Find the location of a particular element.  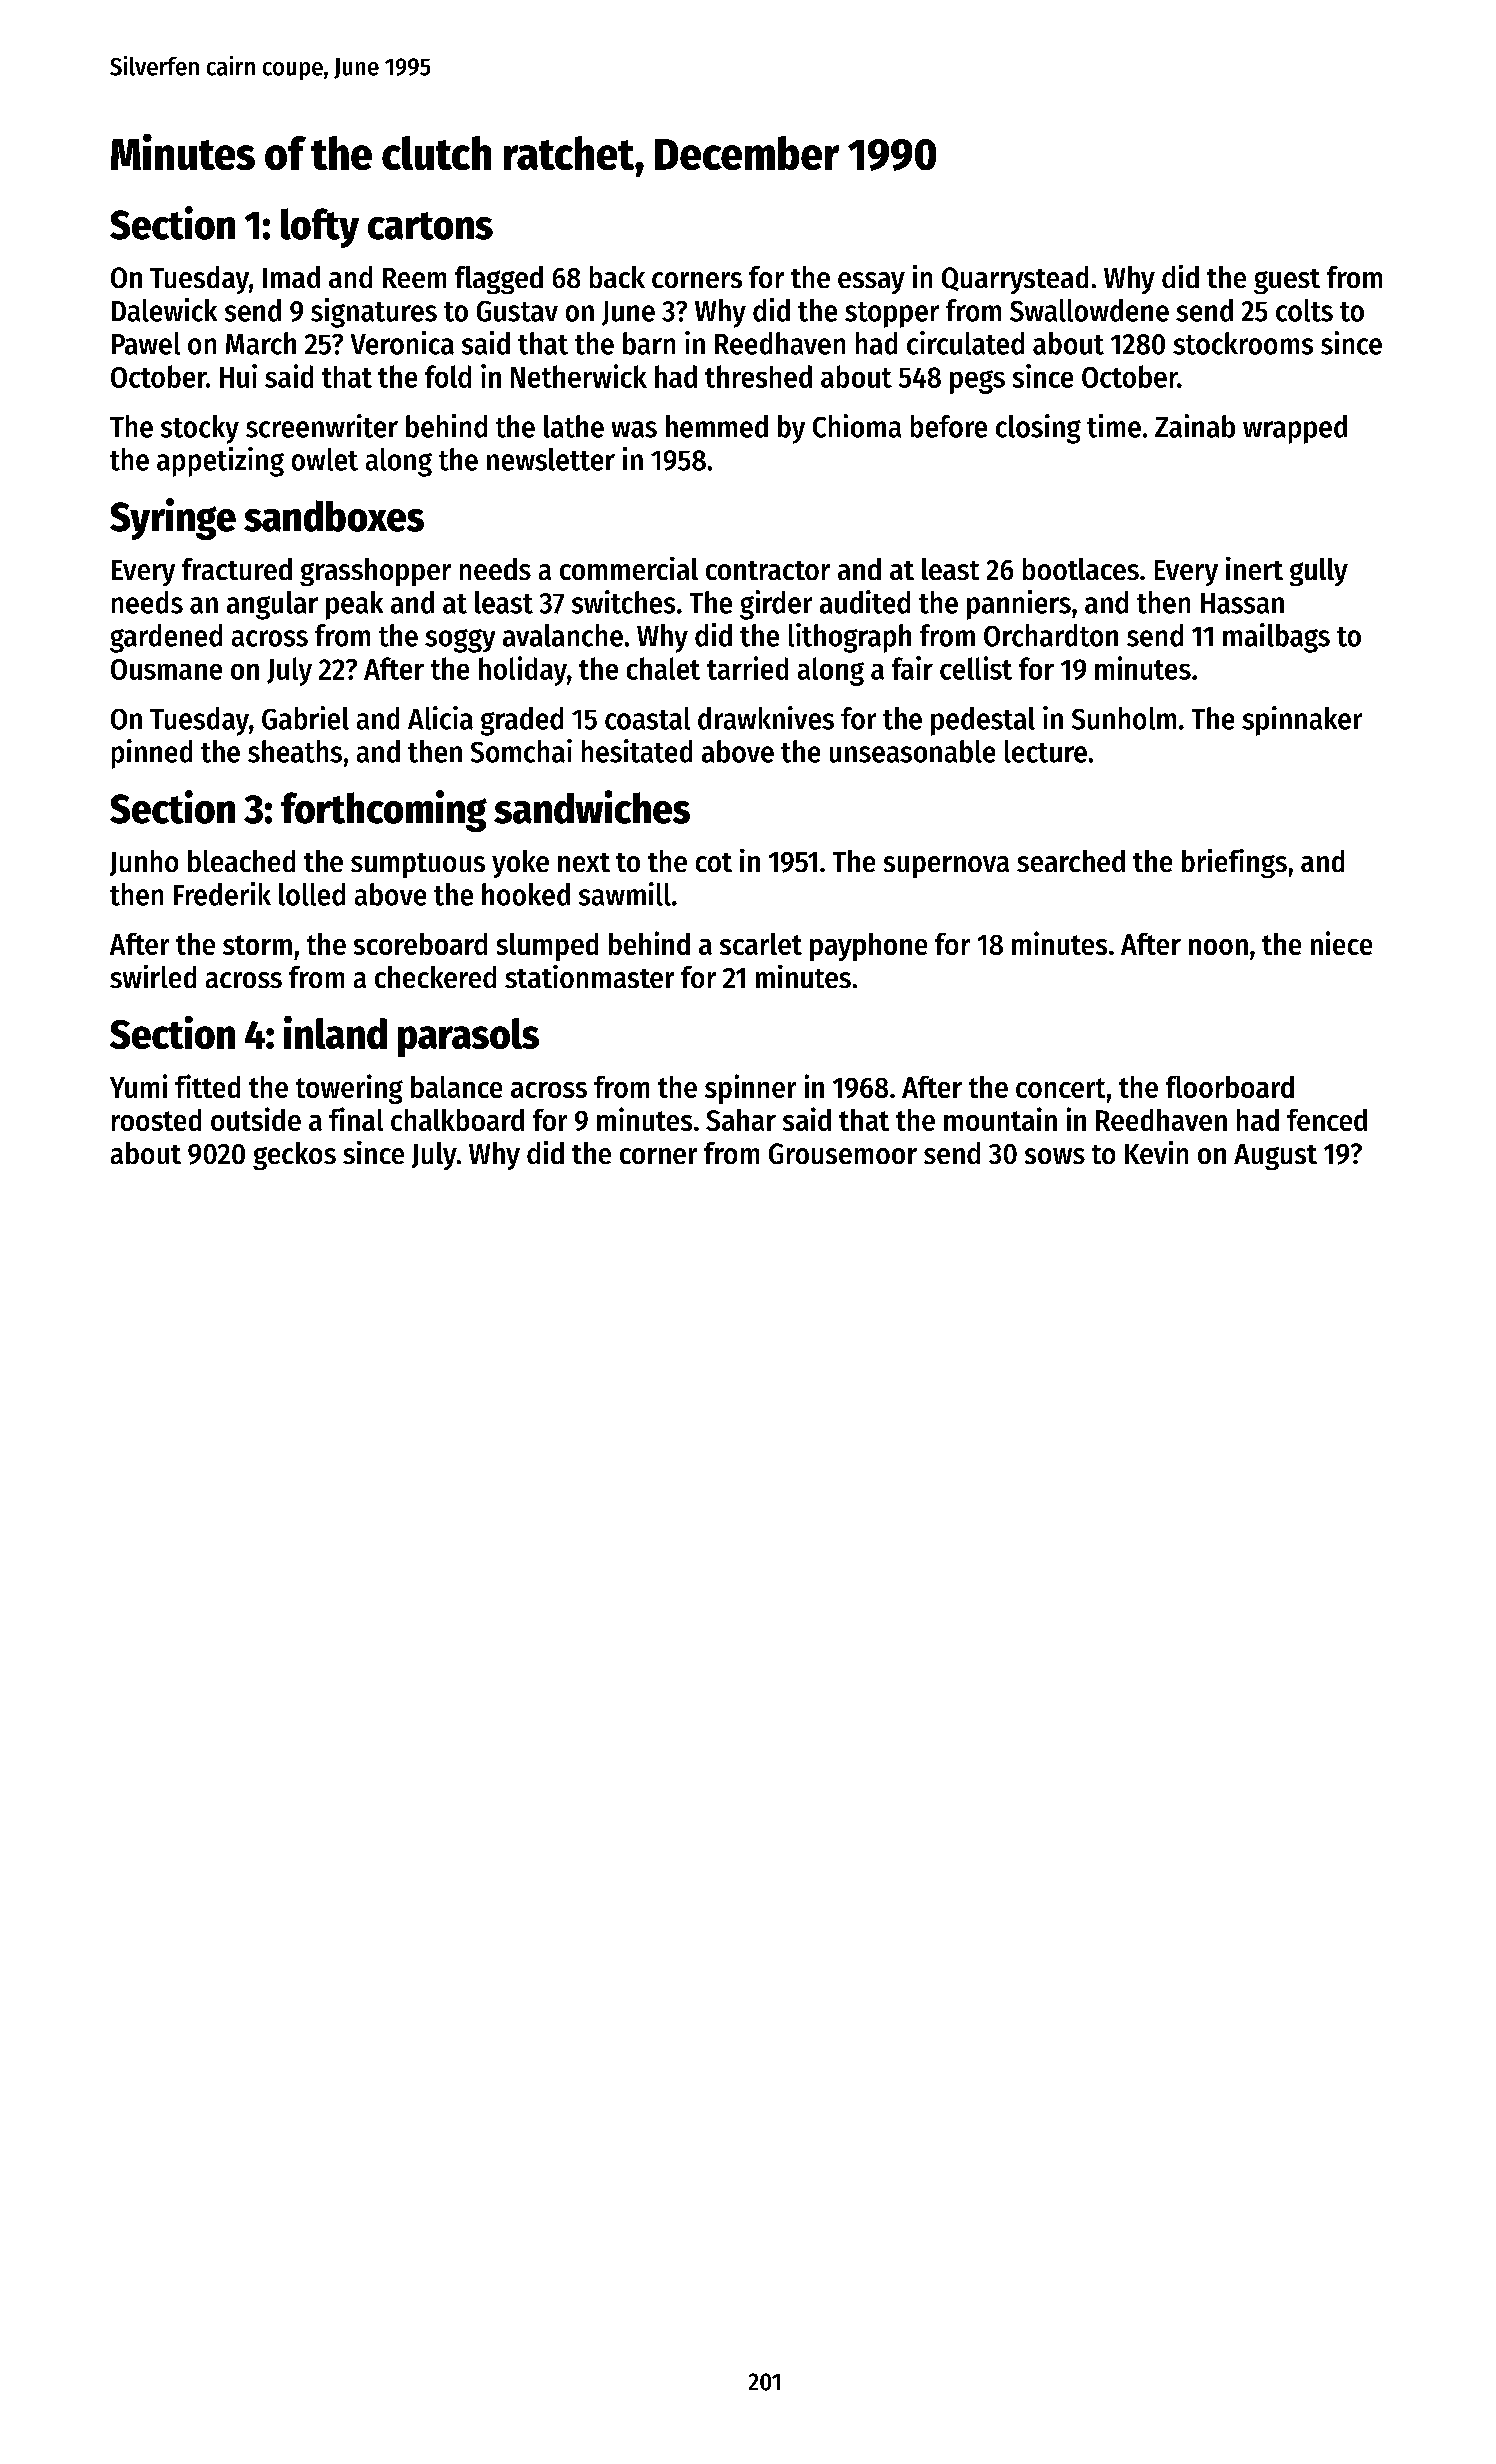

switches is located at coordinates (623, 602).
